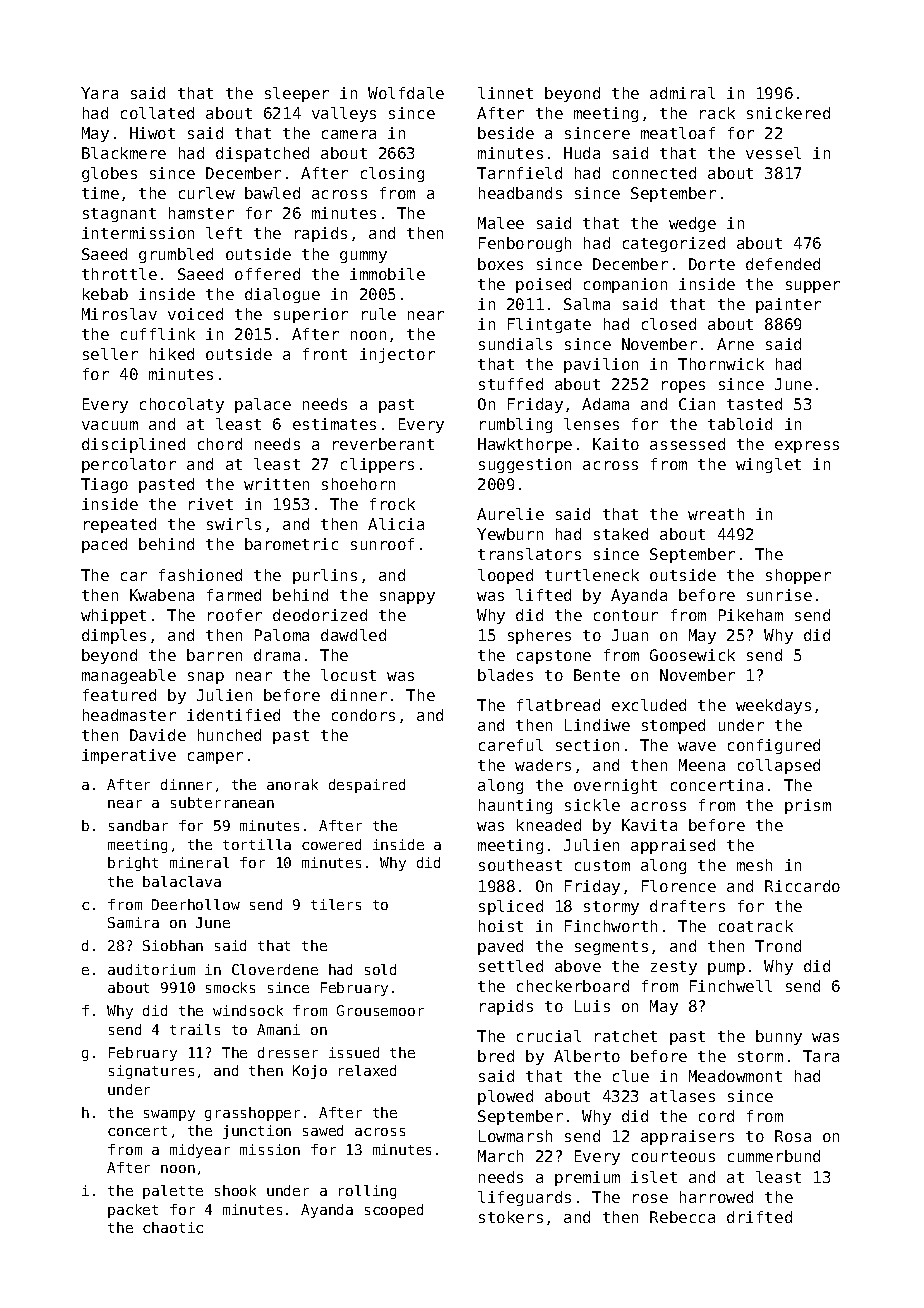 Image resolution: width=924 pixels, height=1308 pixels. I want to click on junction, so click(257, 1132).
